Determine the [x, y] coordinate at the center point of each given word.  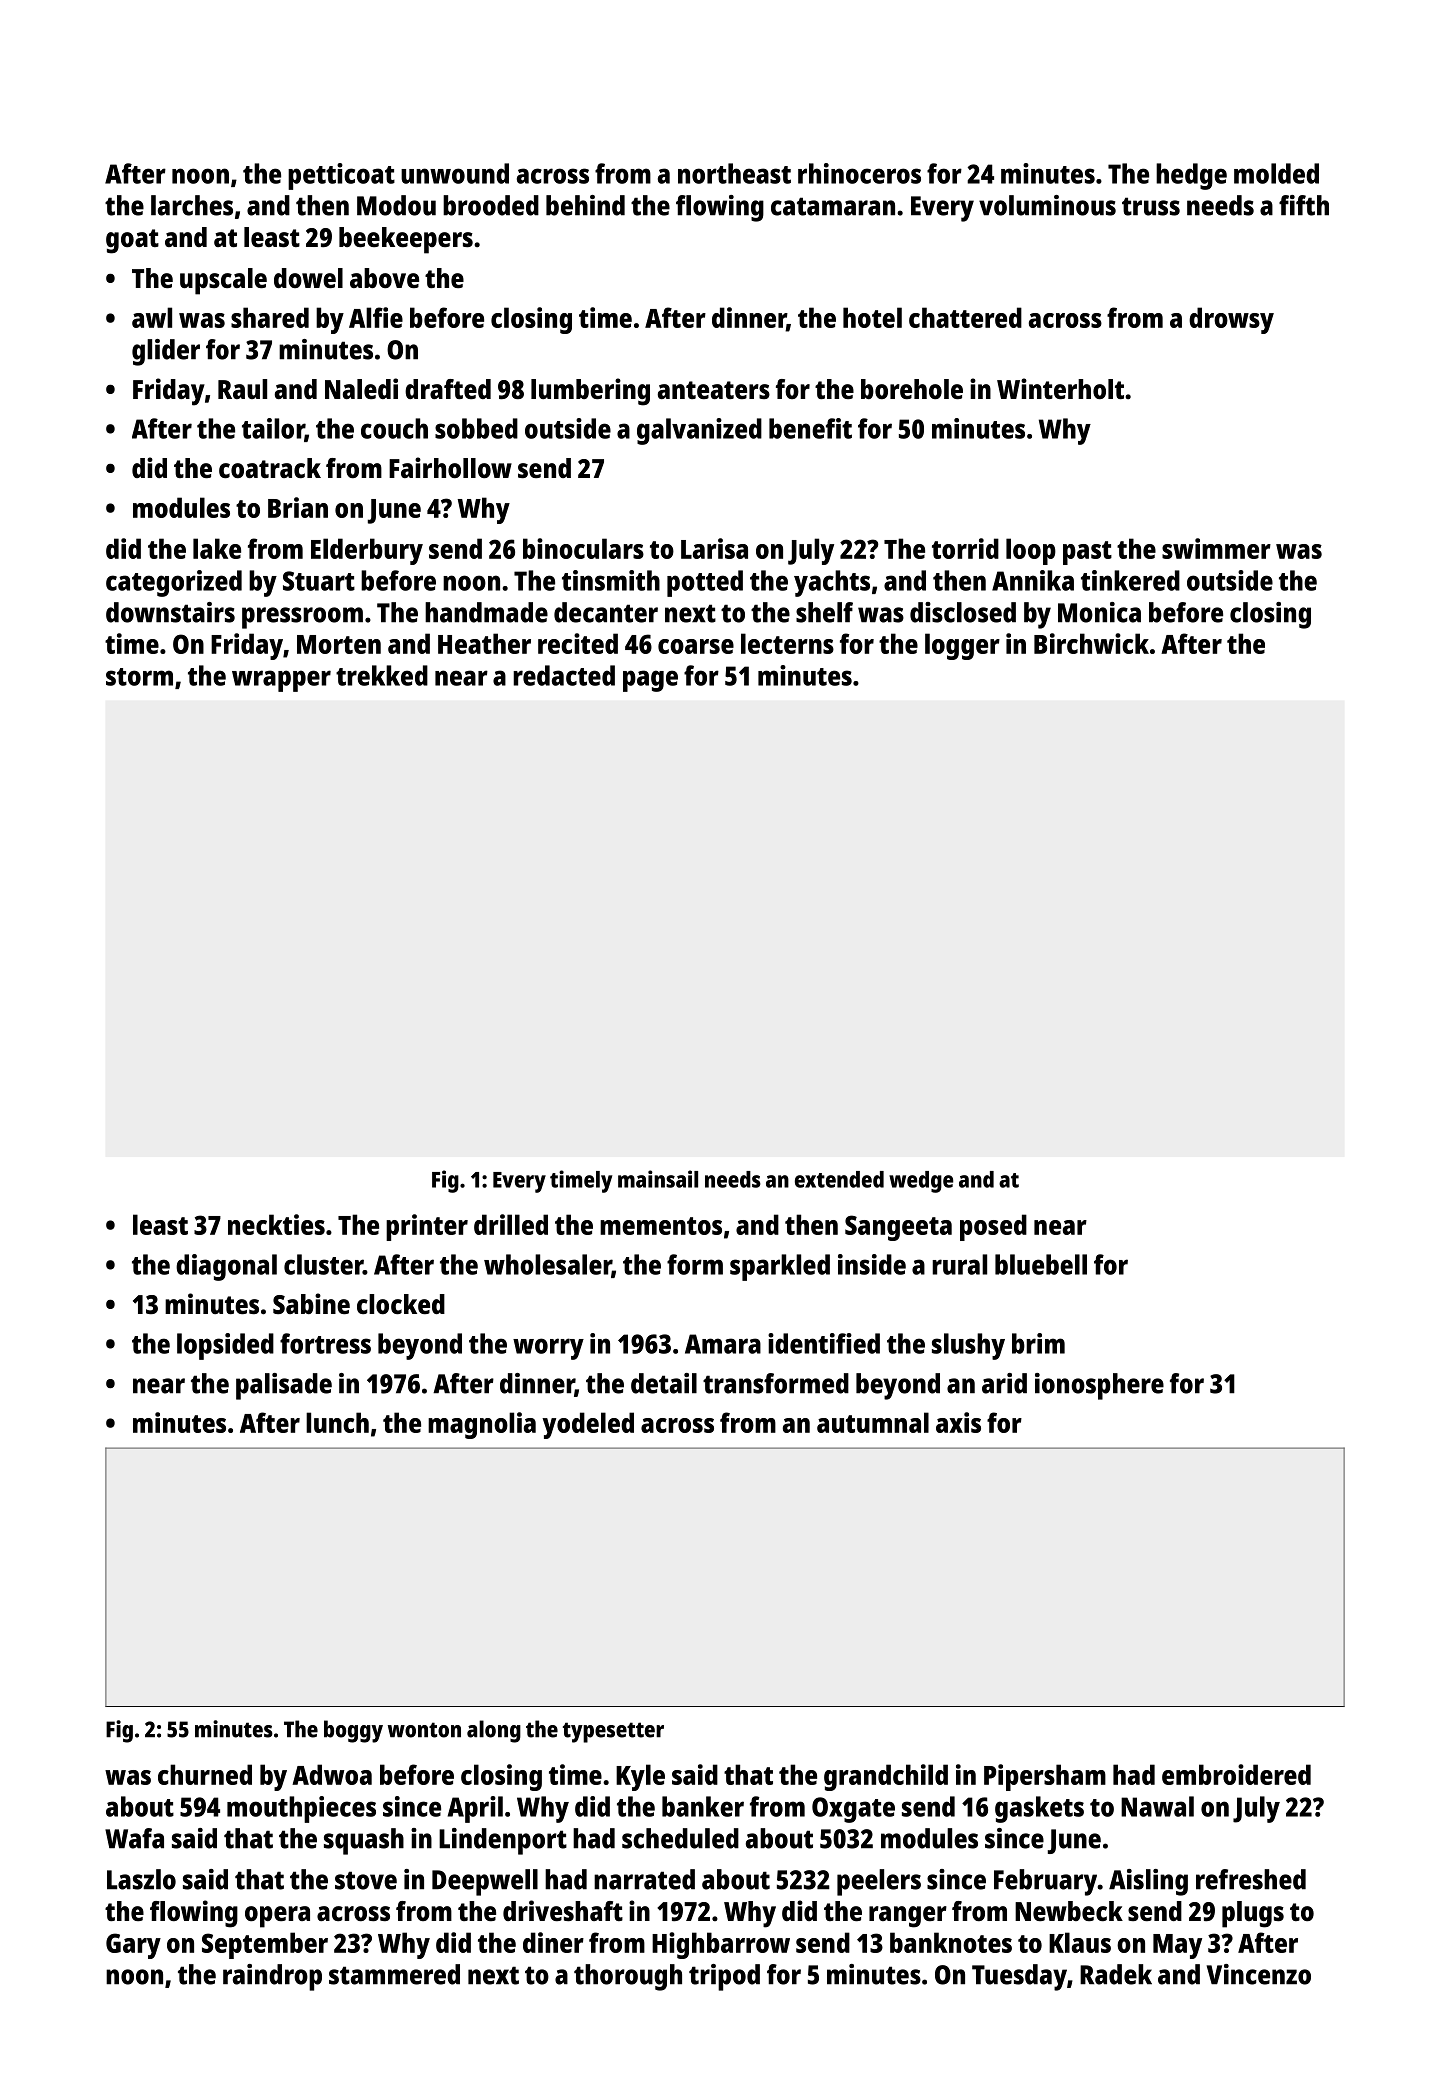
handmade [486, 612]
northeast [734, 173]
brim [1038, 1343]
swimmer [1216, 548]
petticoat [341, 176]
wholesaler [548, 1265]
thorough [628, 1977]
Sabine [311, 1304]
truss [1151, 206]
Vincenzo [1259, 1974]
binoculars [583, 548]
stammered [394, 1974]
